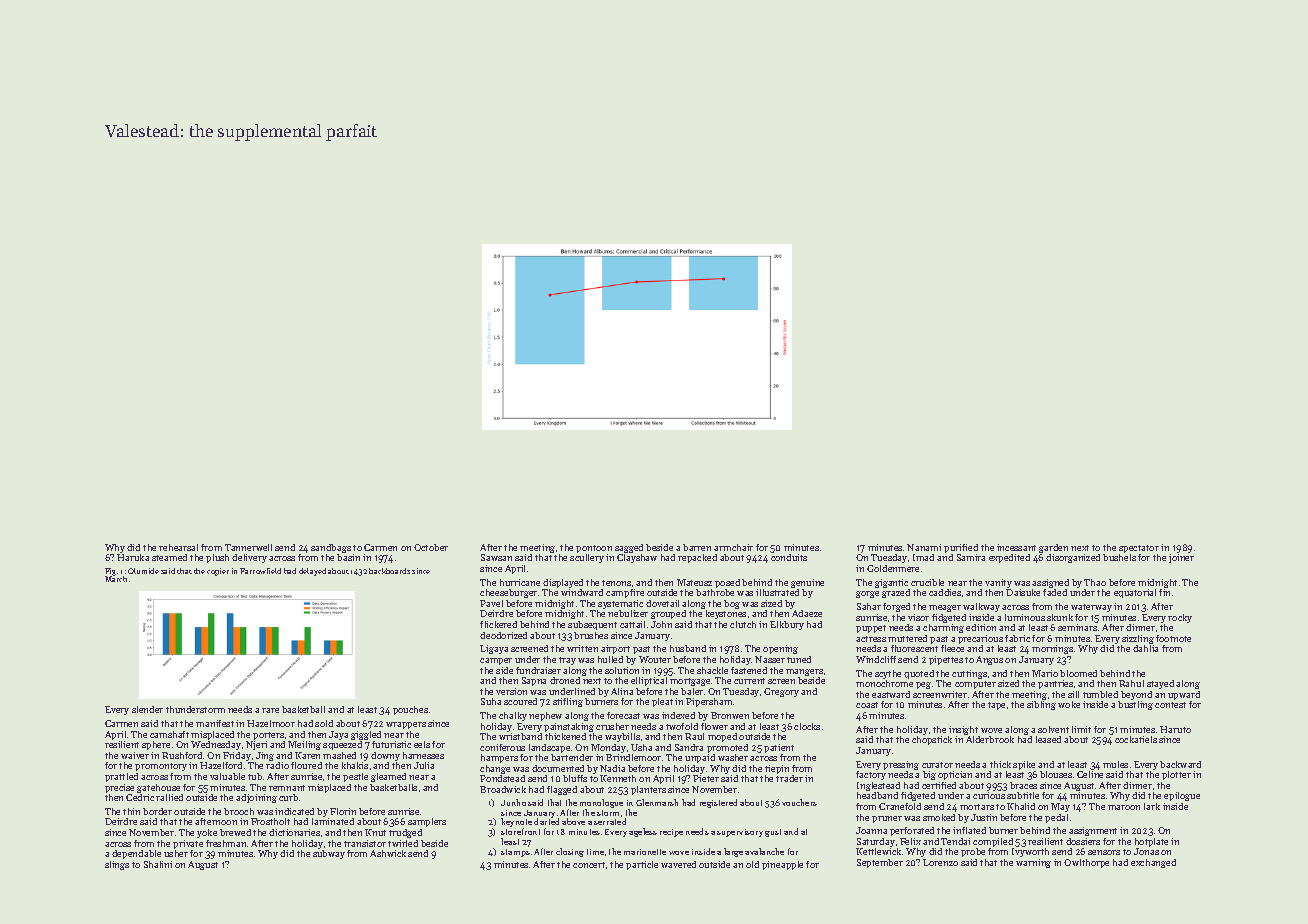 The height and width of the screenshot is (924, 1308). What do you see at coordinates (594, 549) in the screenshot?
I see `pontoon` at bounding box center [594, 549].
